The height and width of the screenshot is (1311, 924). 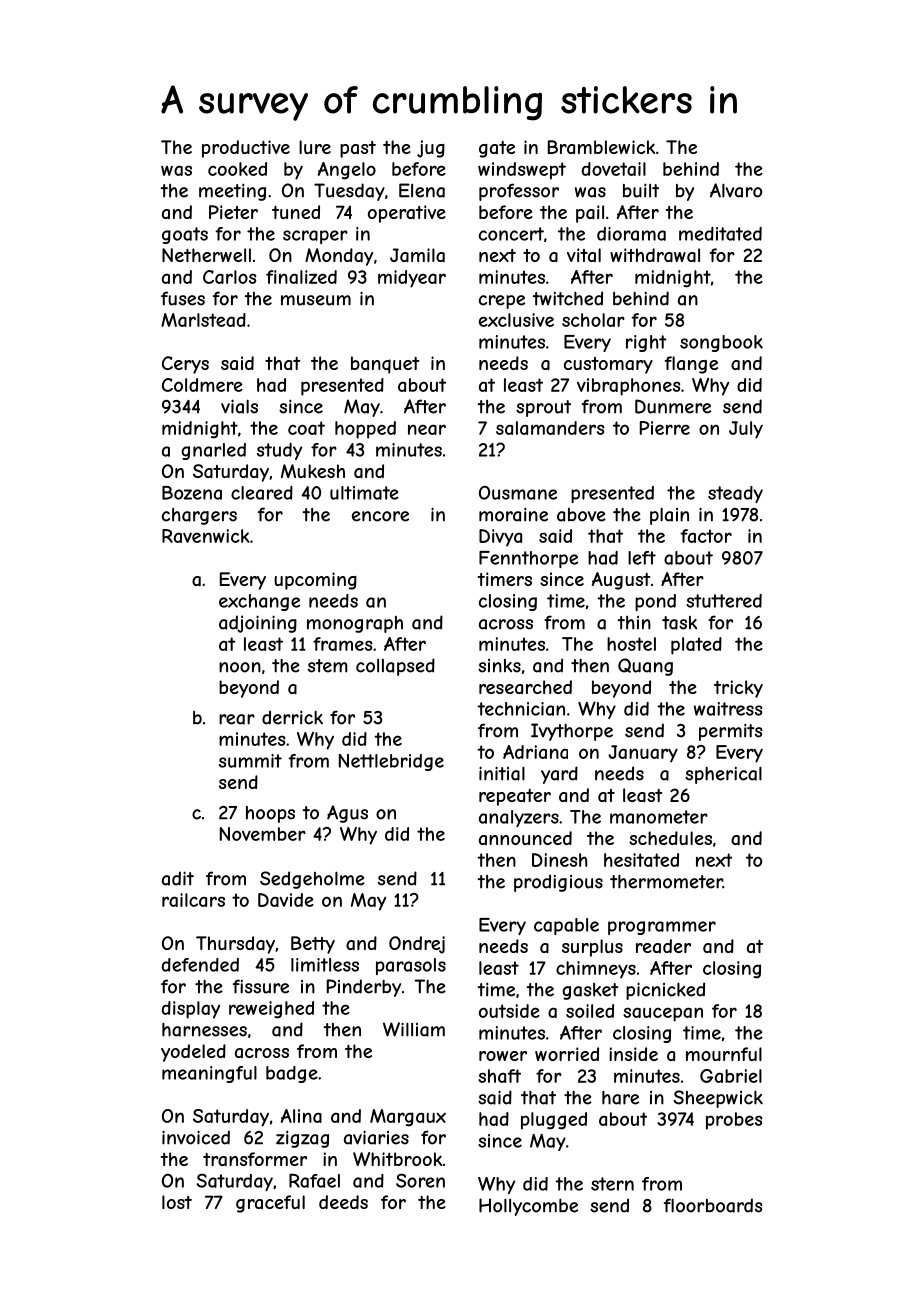 What do you see at coordinates (199, 516) in the screenshot?
I see `chargers` at bounding box center [199, 516].
